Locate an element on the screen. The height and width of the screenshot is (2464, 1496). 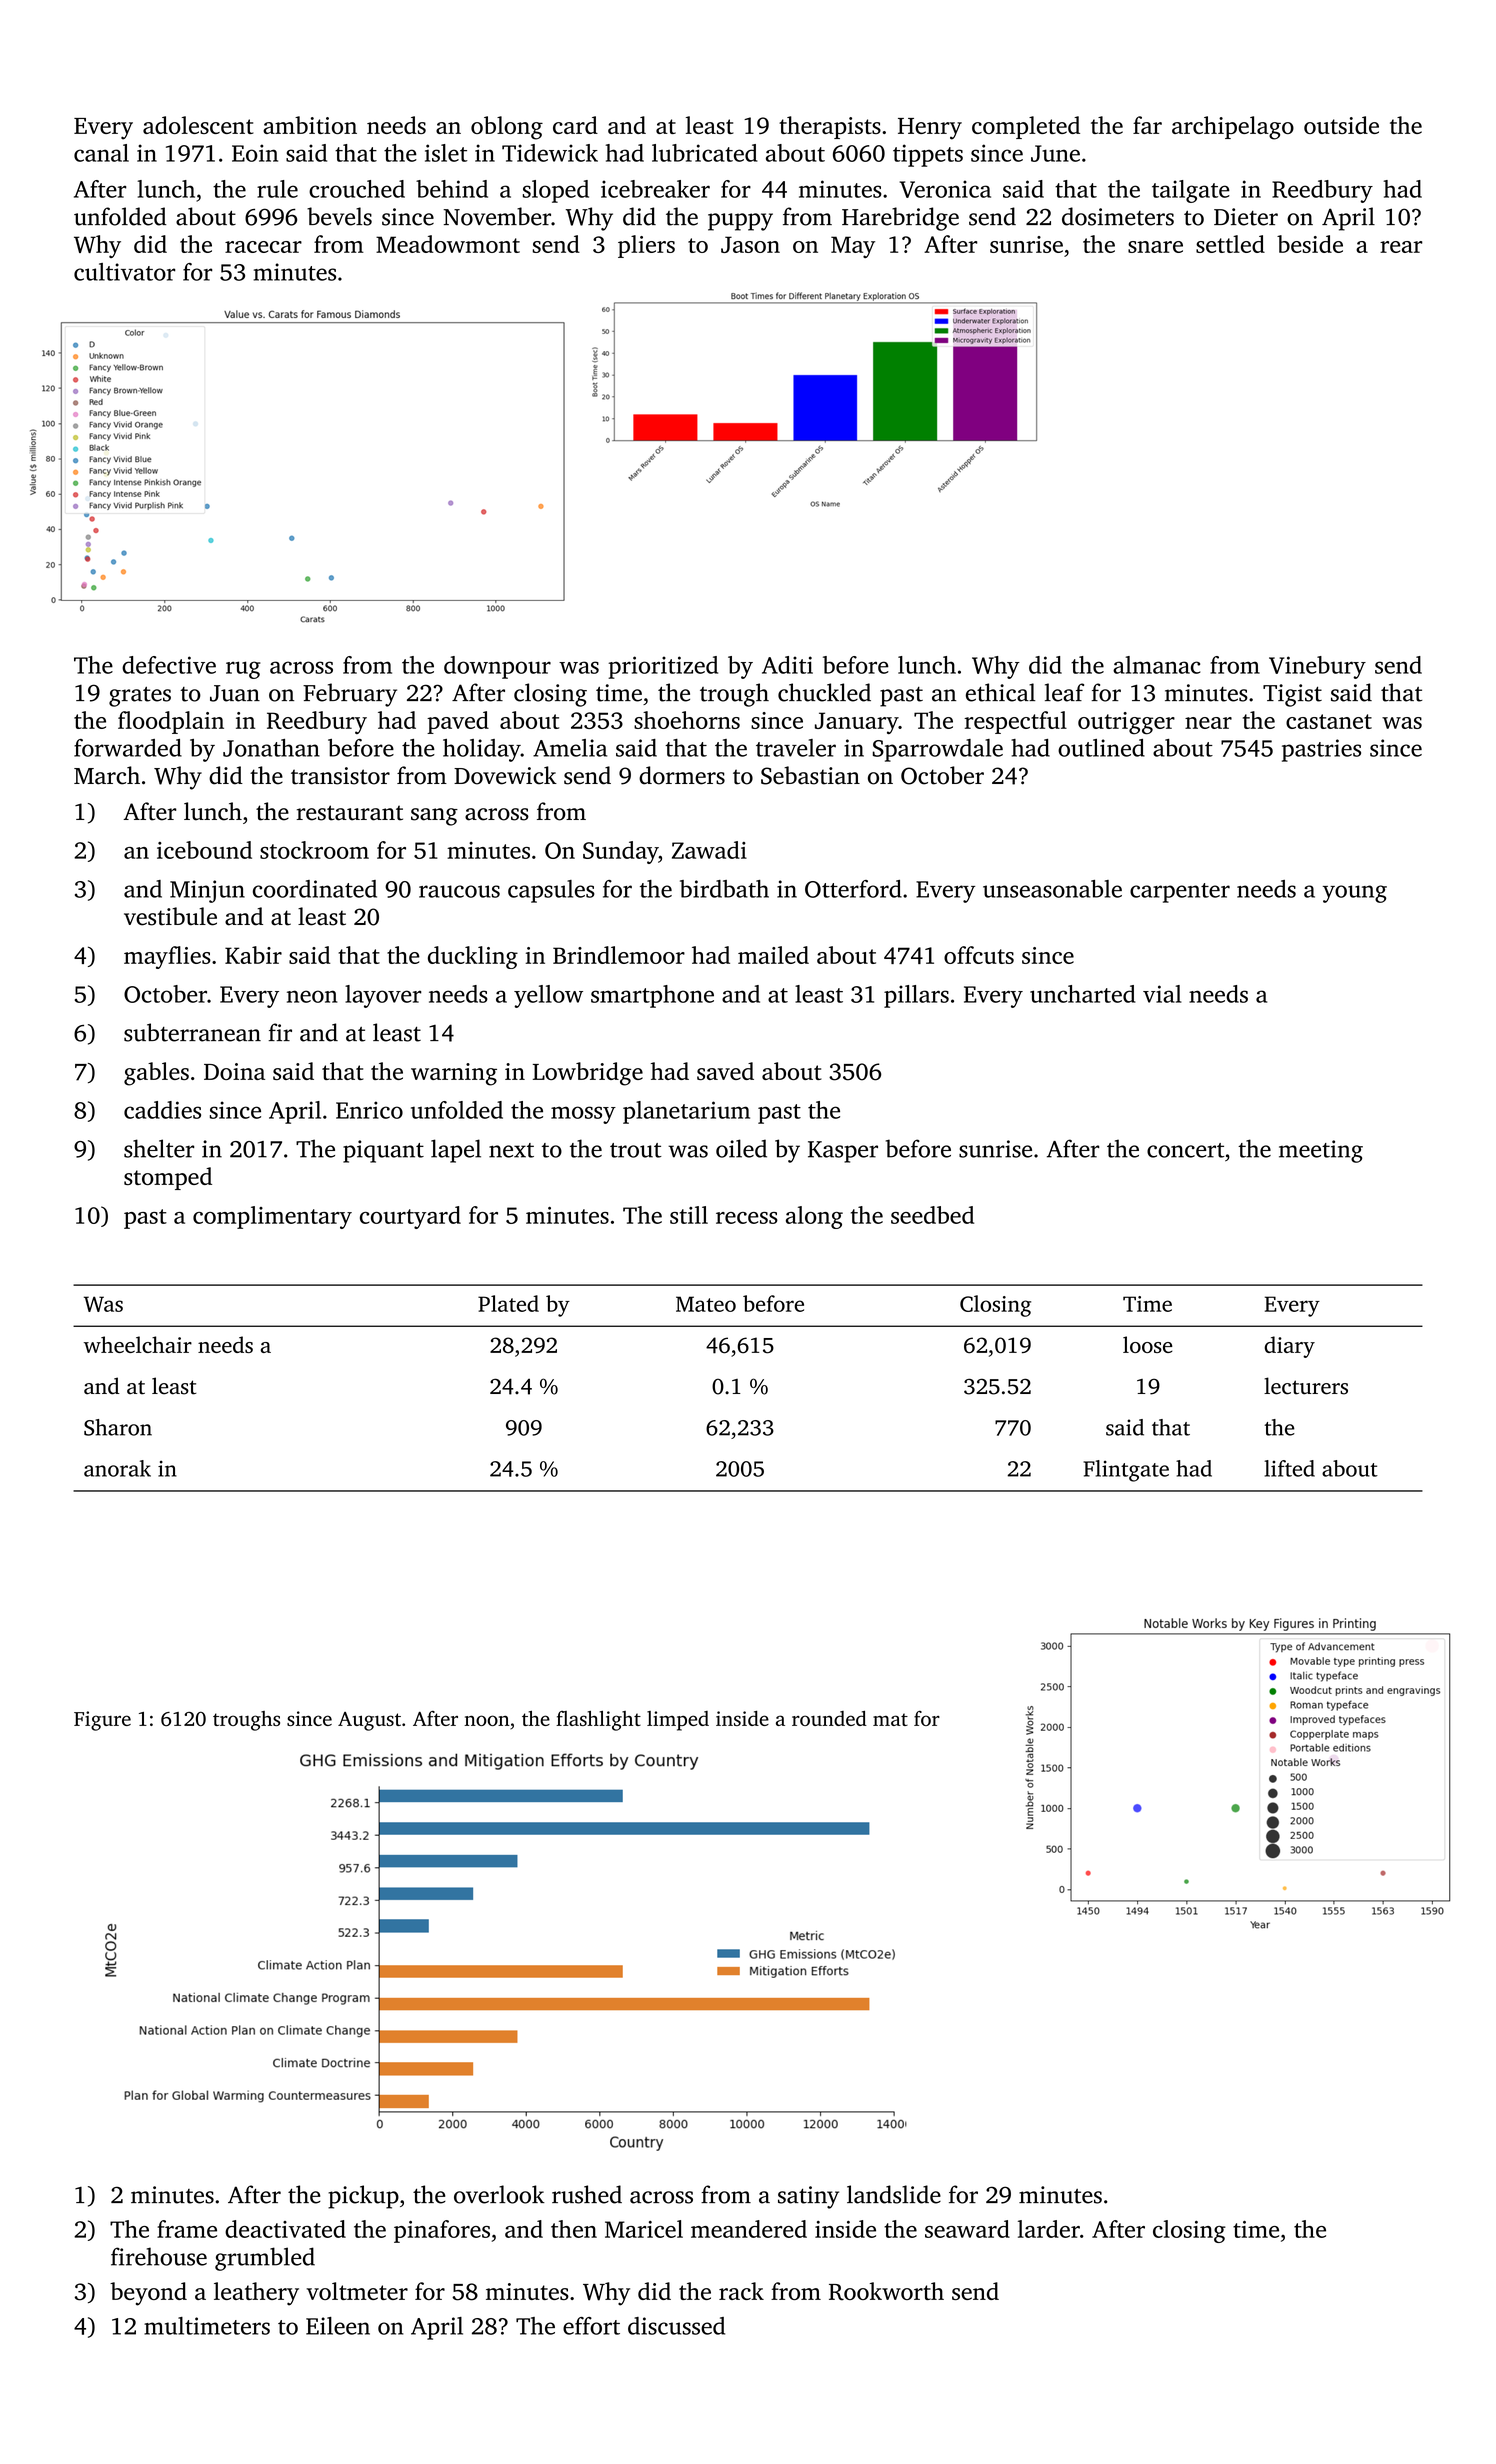
sloped is located at coordinates (556, 191).
